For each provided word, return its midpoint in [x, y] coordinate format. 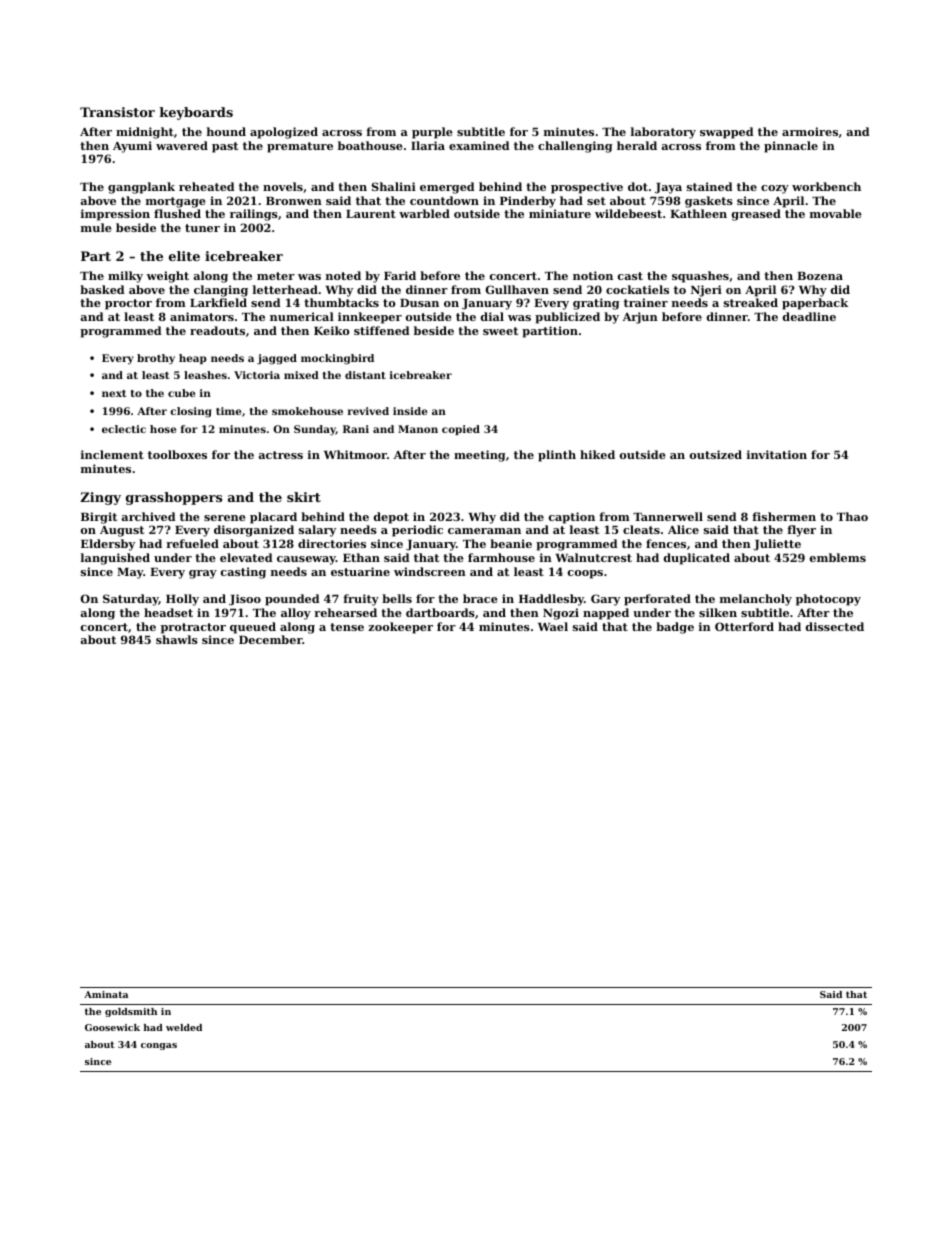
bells [397, 598]
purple [432, 133]
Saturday [131, 600]
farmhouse [501, 557]
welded [184, 1027]
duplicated [697, 559]
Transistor [117, 112]
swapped [727, 133]
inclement [112, 454]
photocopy [828, 600]
